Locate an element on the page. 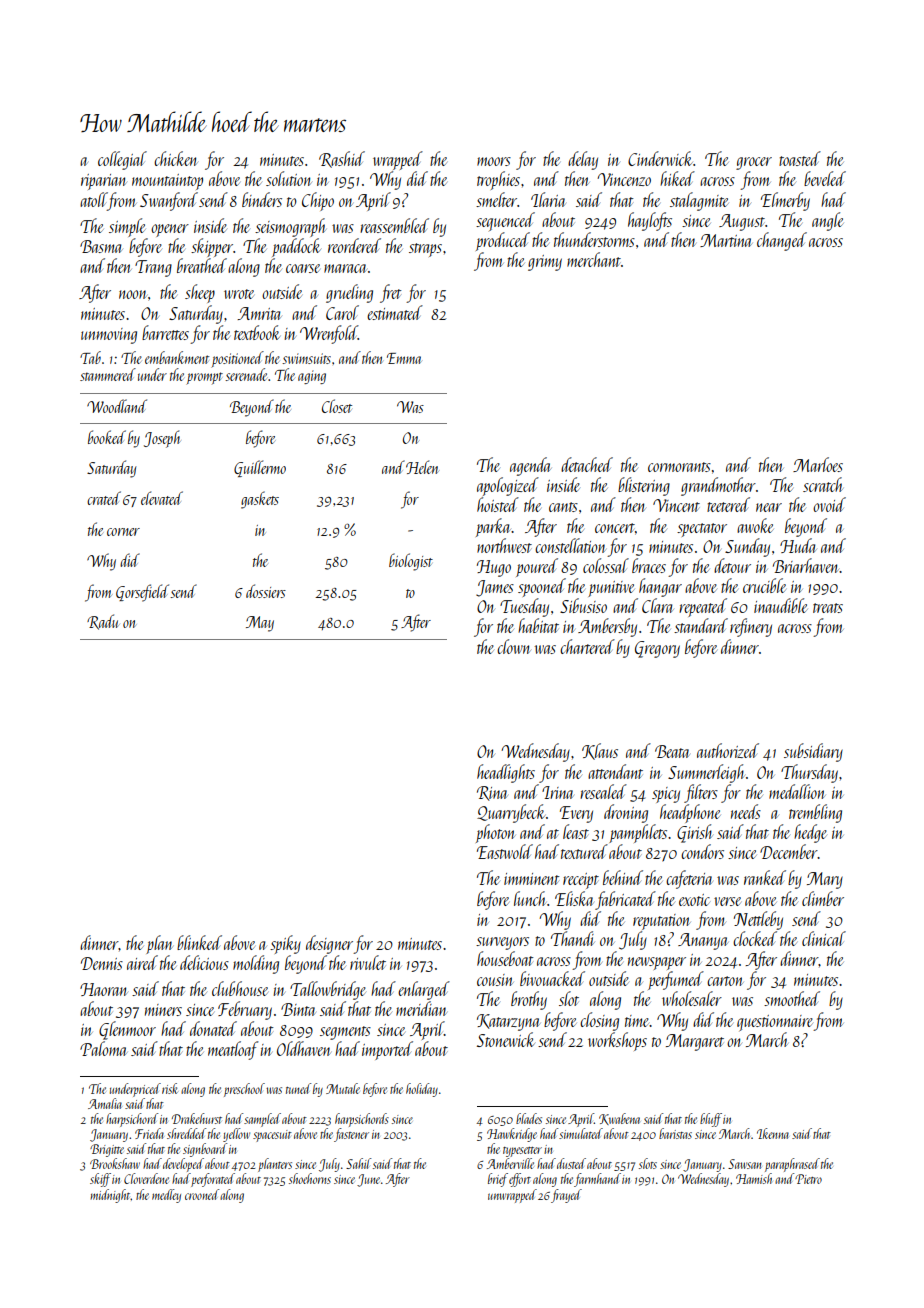 The height and width of the document is (1308, 924). aging is located at coordinates (312, 377).
